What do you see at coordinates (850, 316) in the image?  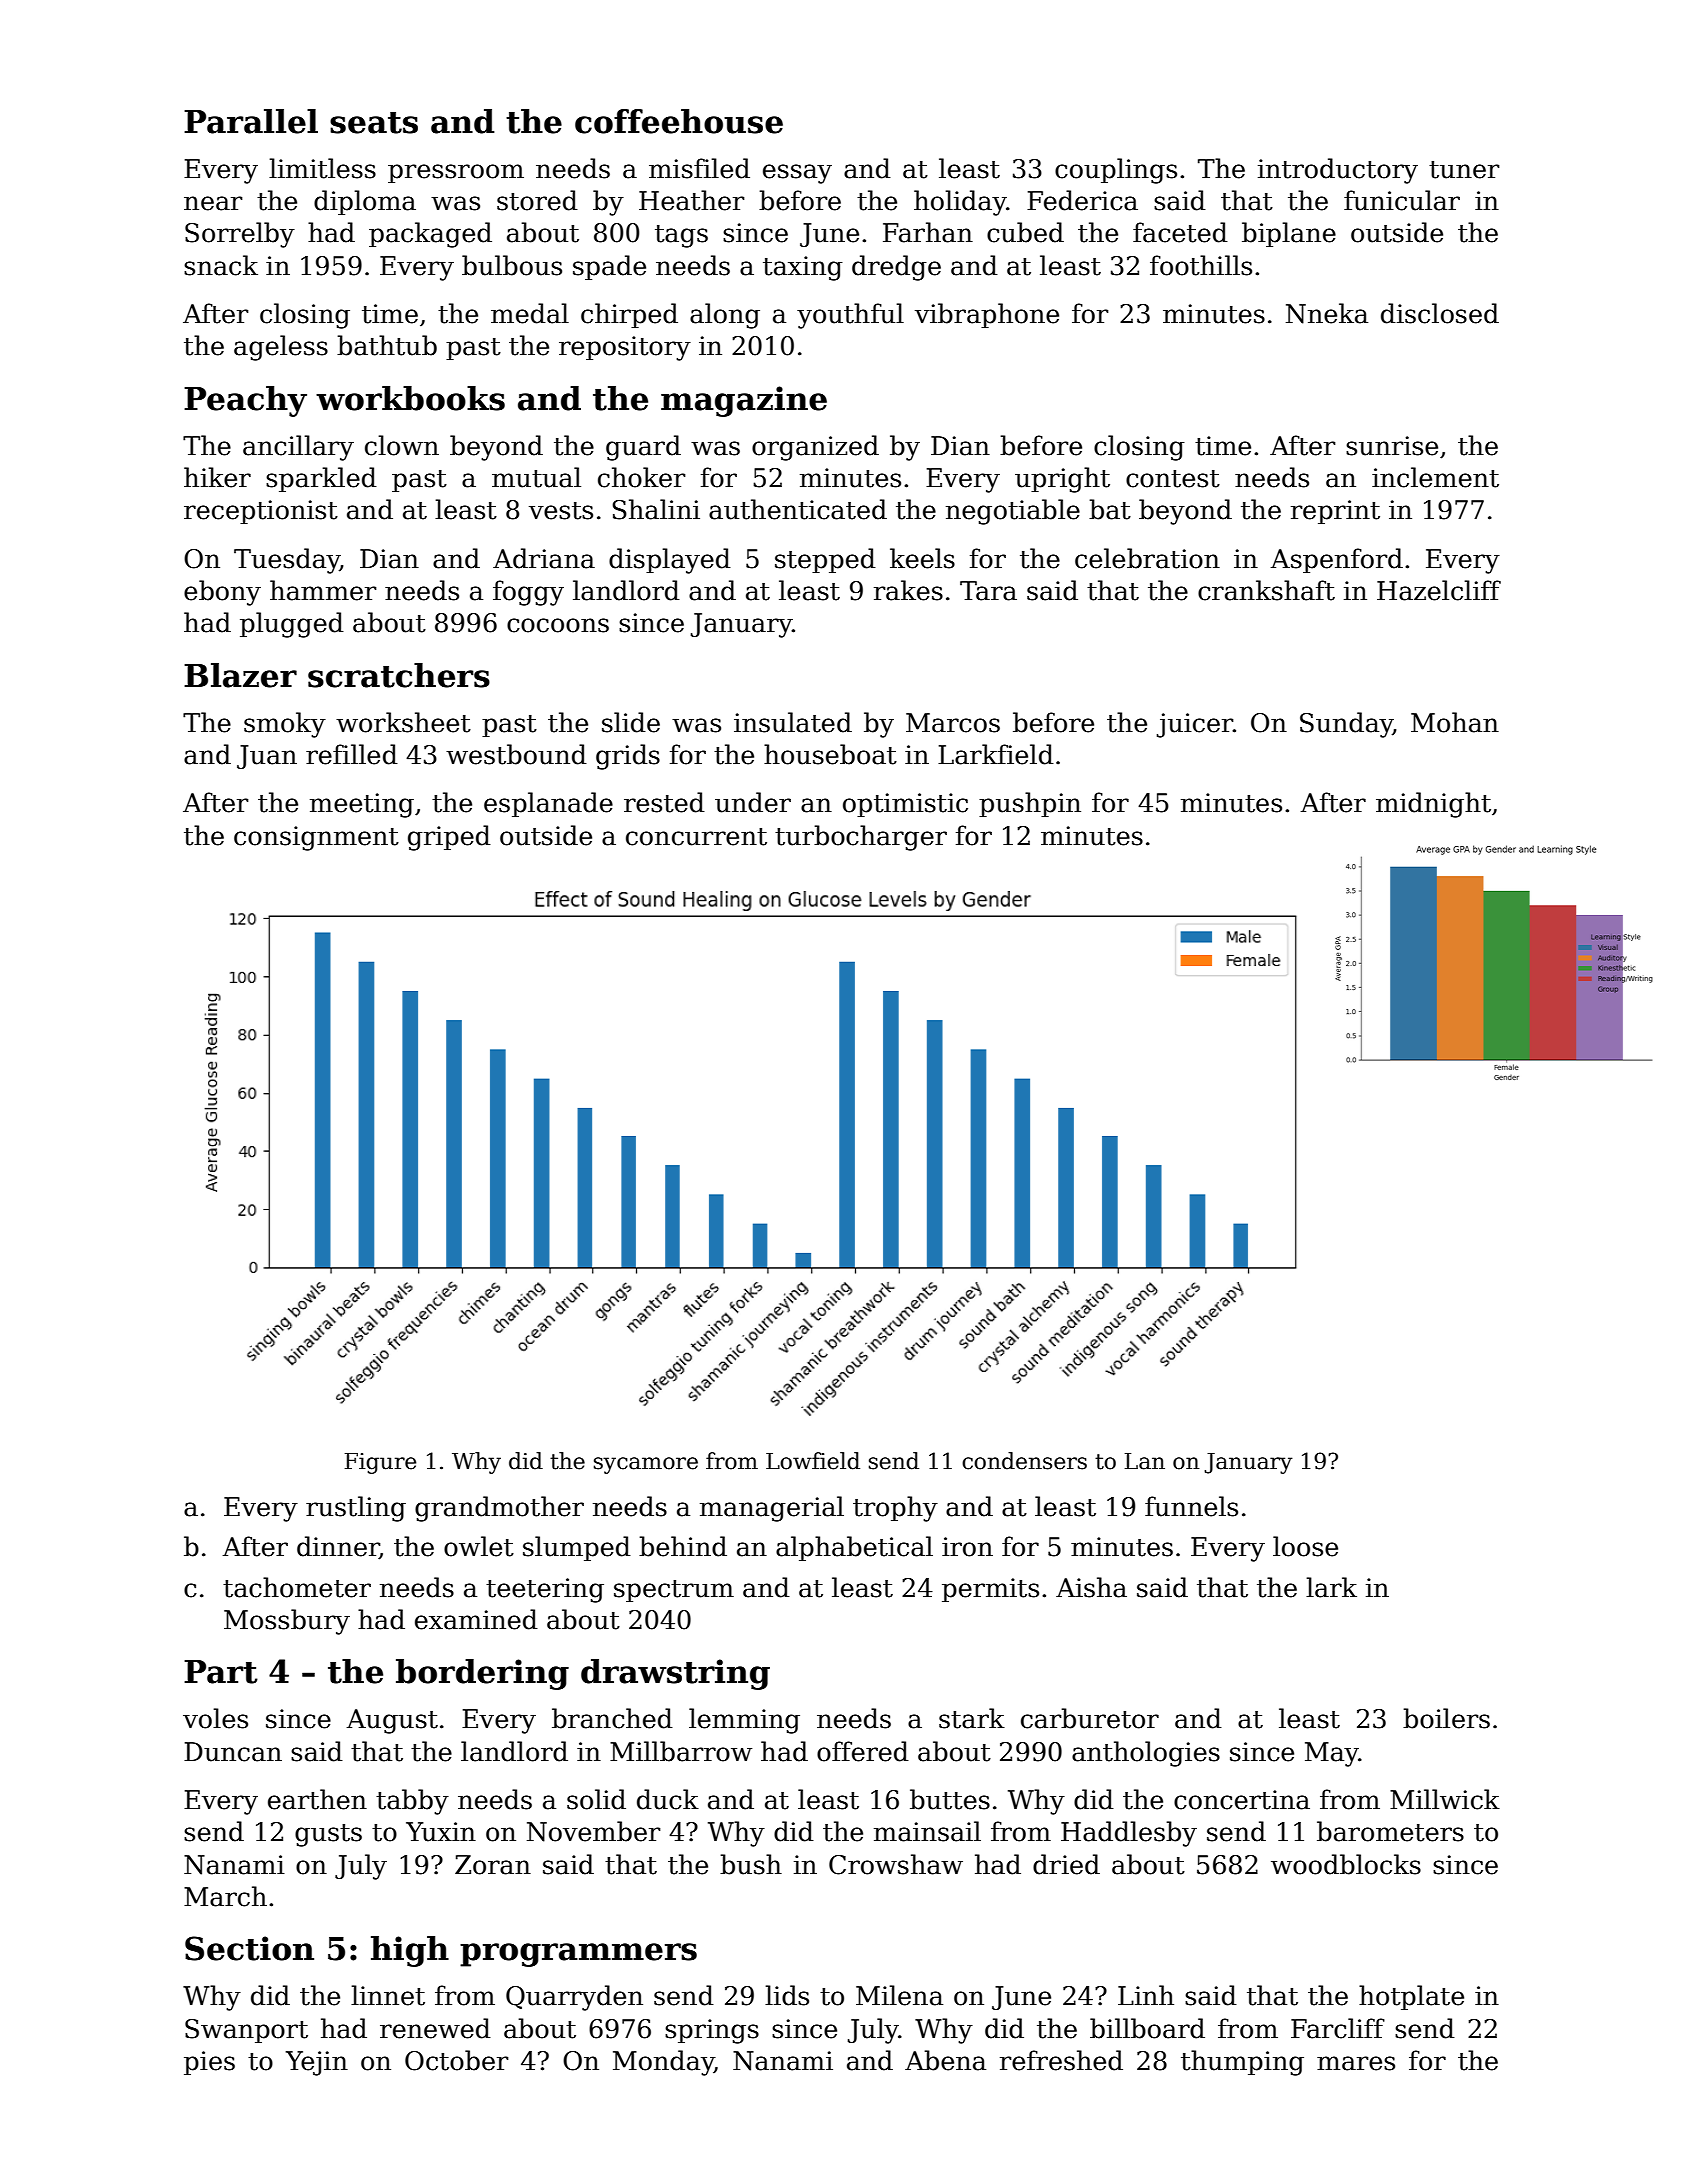 I see `youthful` at bounding box center [850, 316].
